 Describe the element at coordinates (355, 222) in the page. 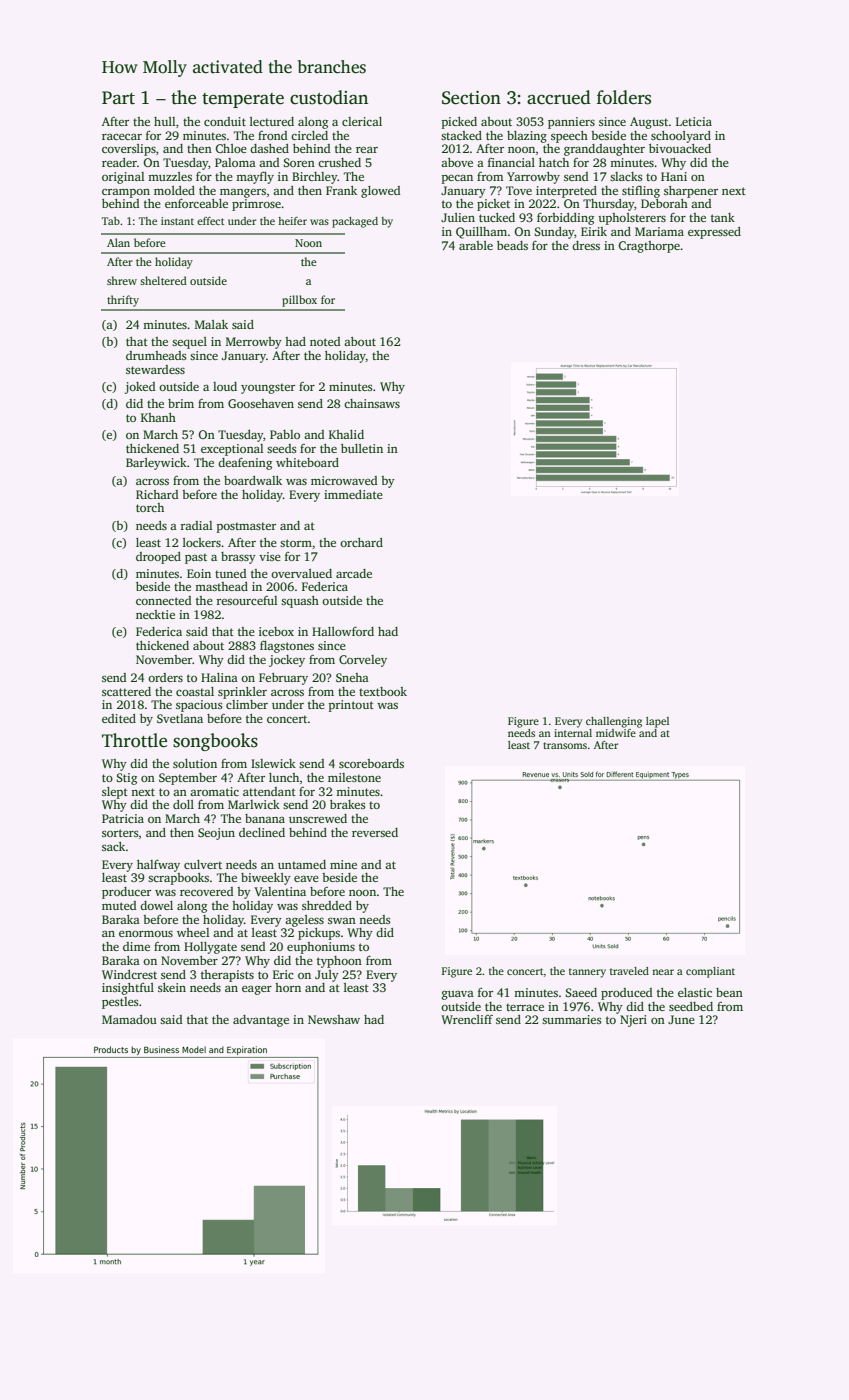

I see `packaged` at that location.
